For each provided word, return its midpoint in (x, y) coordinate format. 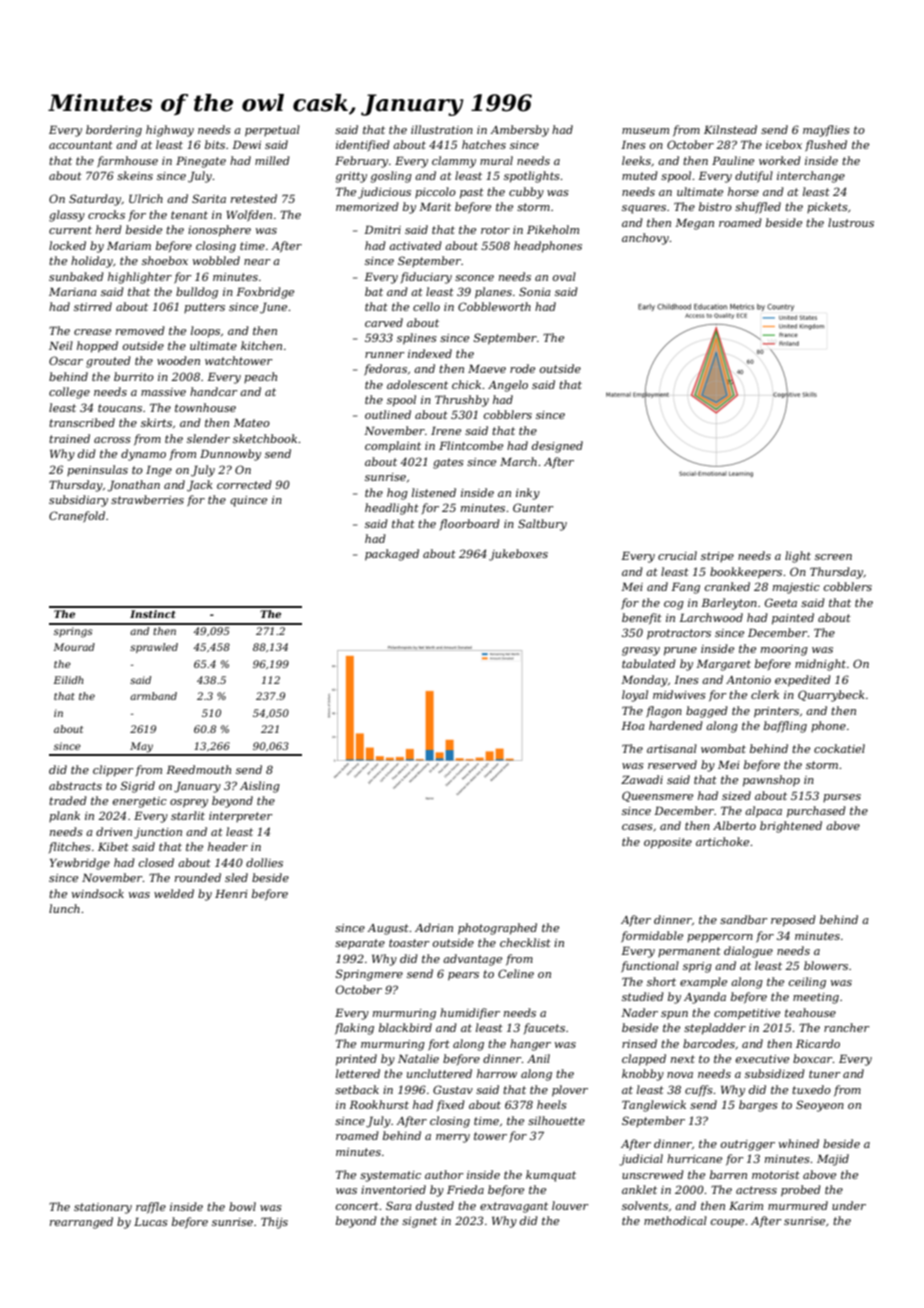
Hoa (633, 725)
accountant (81, 145)
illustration (442, 129)
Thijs (274, 1223)
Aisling (260, 787)
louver (570, 1205)
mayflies (826, 131)
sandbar (744, 919)
